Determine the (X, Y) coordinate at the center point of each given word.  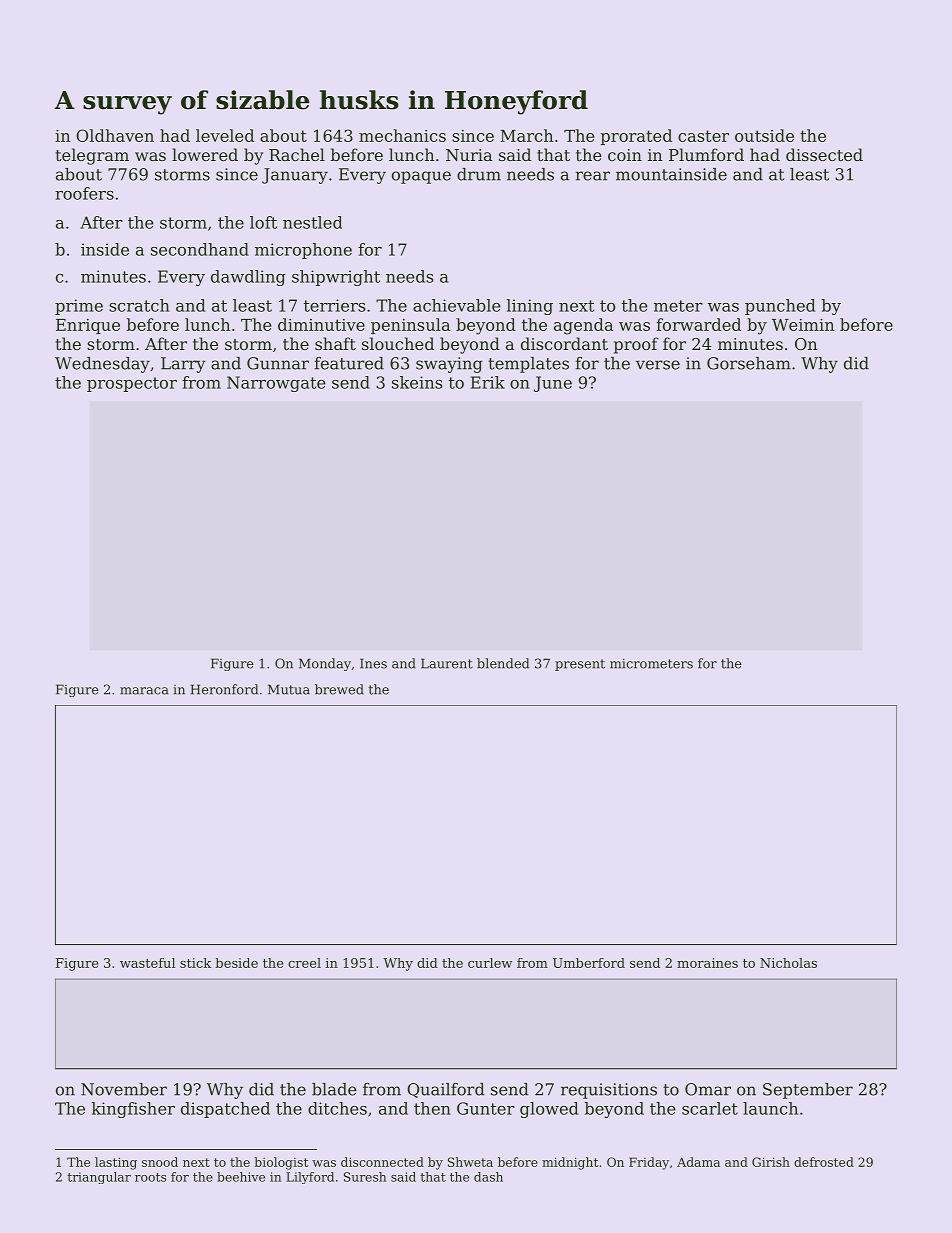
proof (636, 345)
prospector (132, 384)
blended (503, 663)
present (580, 665)
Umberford (589, 963)
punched (780, 307)
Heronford (224, 689)
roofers (84, 193)
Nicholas (788, 963)
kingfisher (133, 1110)
